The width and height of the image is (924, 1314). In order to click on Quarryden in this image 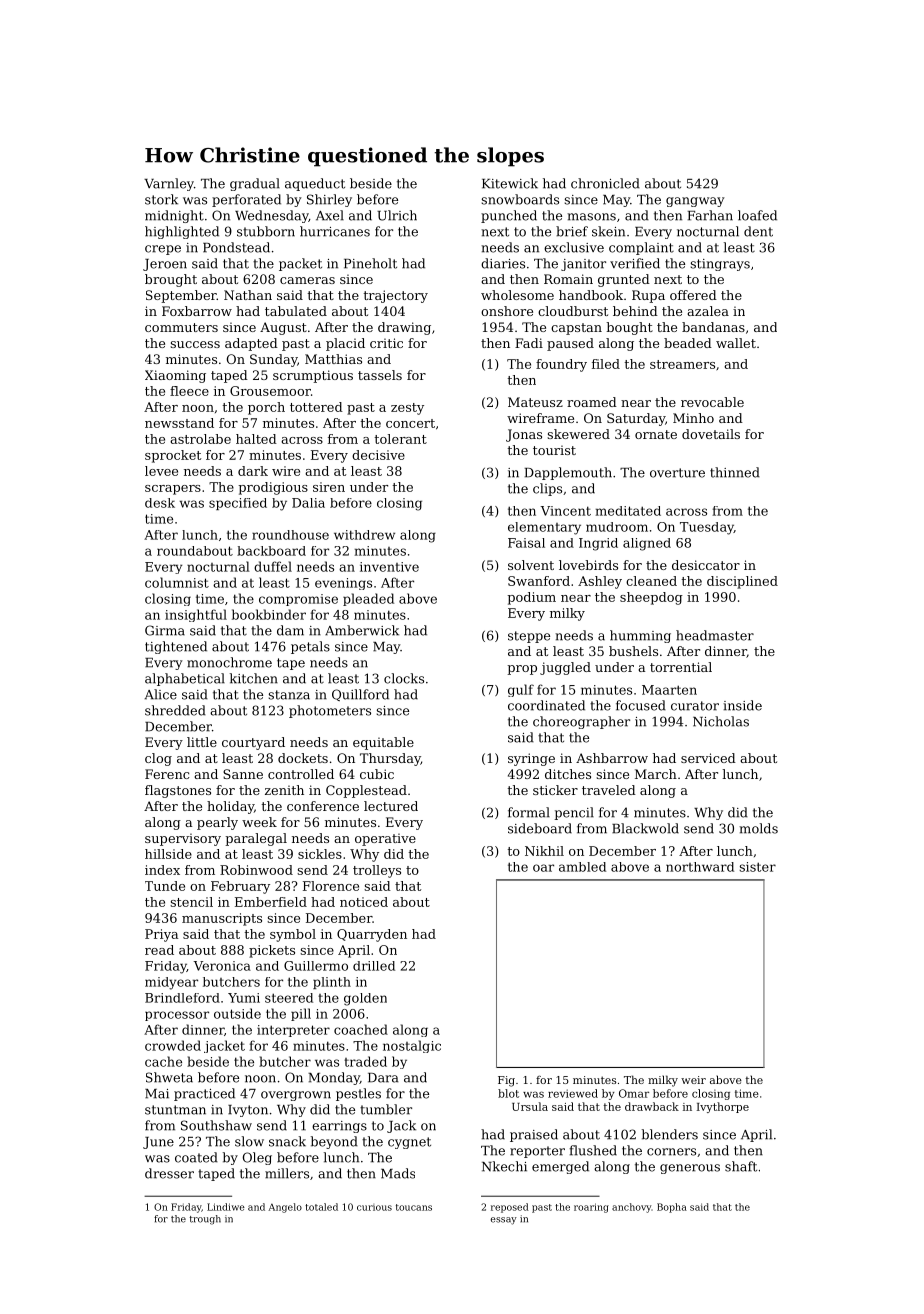, I will do `click(372, 935)`.
